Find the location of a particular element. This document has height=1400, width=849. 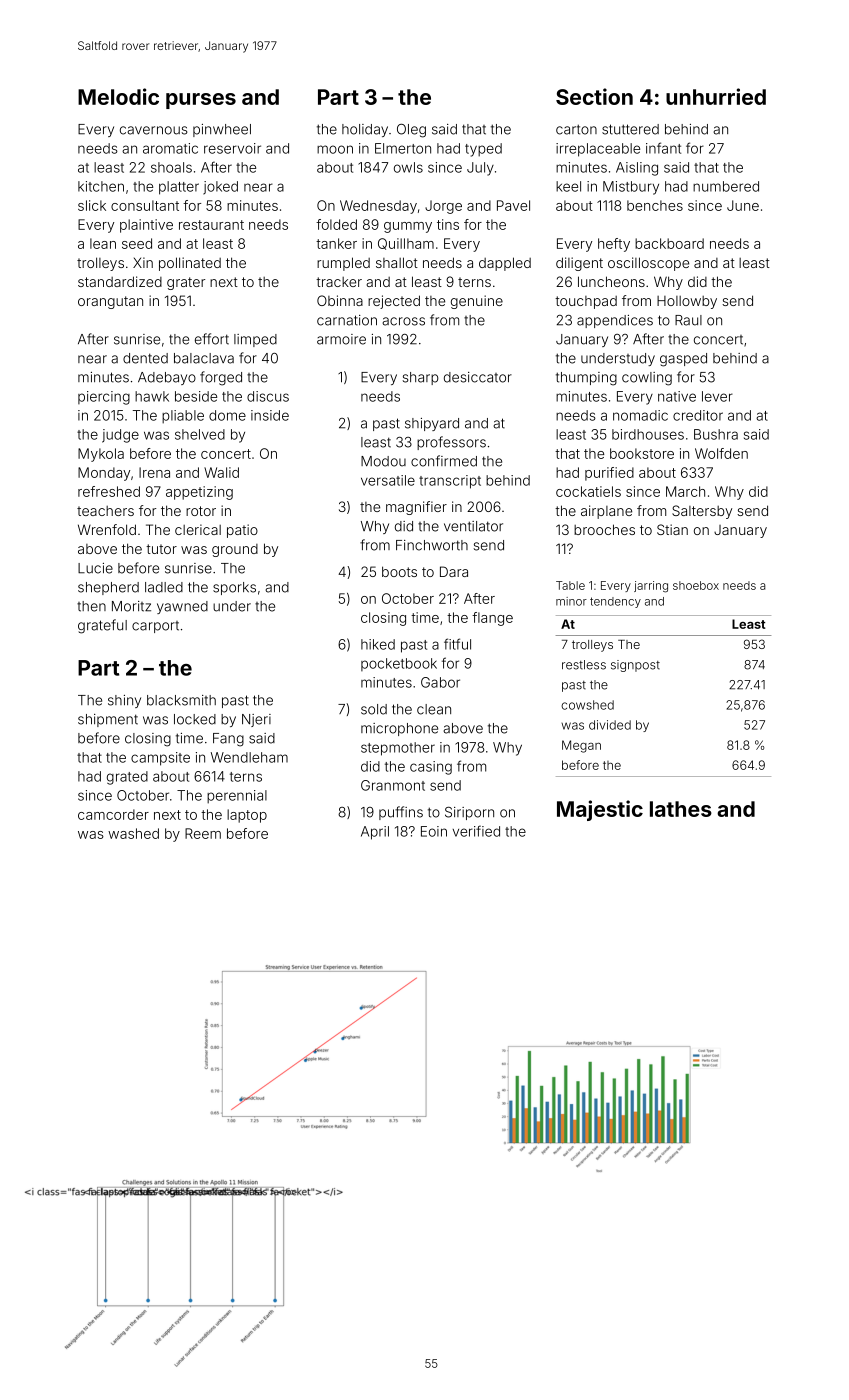

pocketbook is located at coordinates (399, 664).
